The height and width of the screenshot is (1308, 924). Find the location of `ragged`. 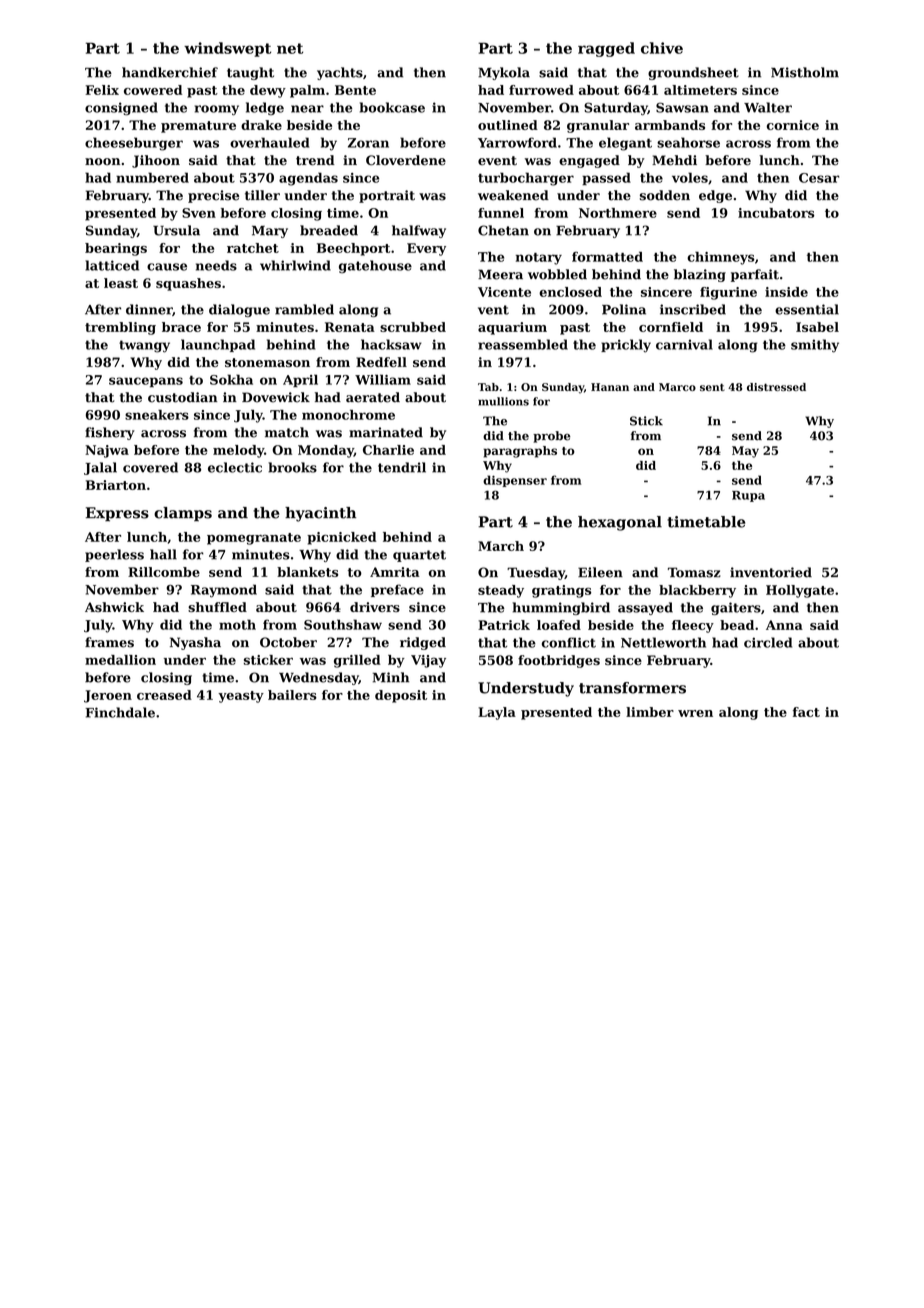

ragged is located at coordinates (606, 49).
